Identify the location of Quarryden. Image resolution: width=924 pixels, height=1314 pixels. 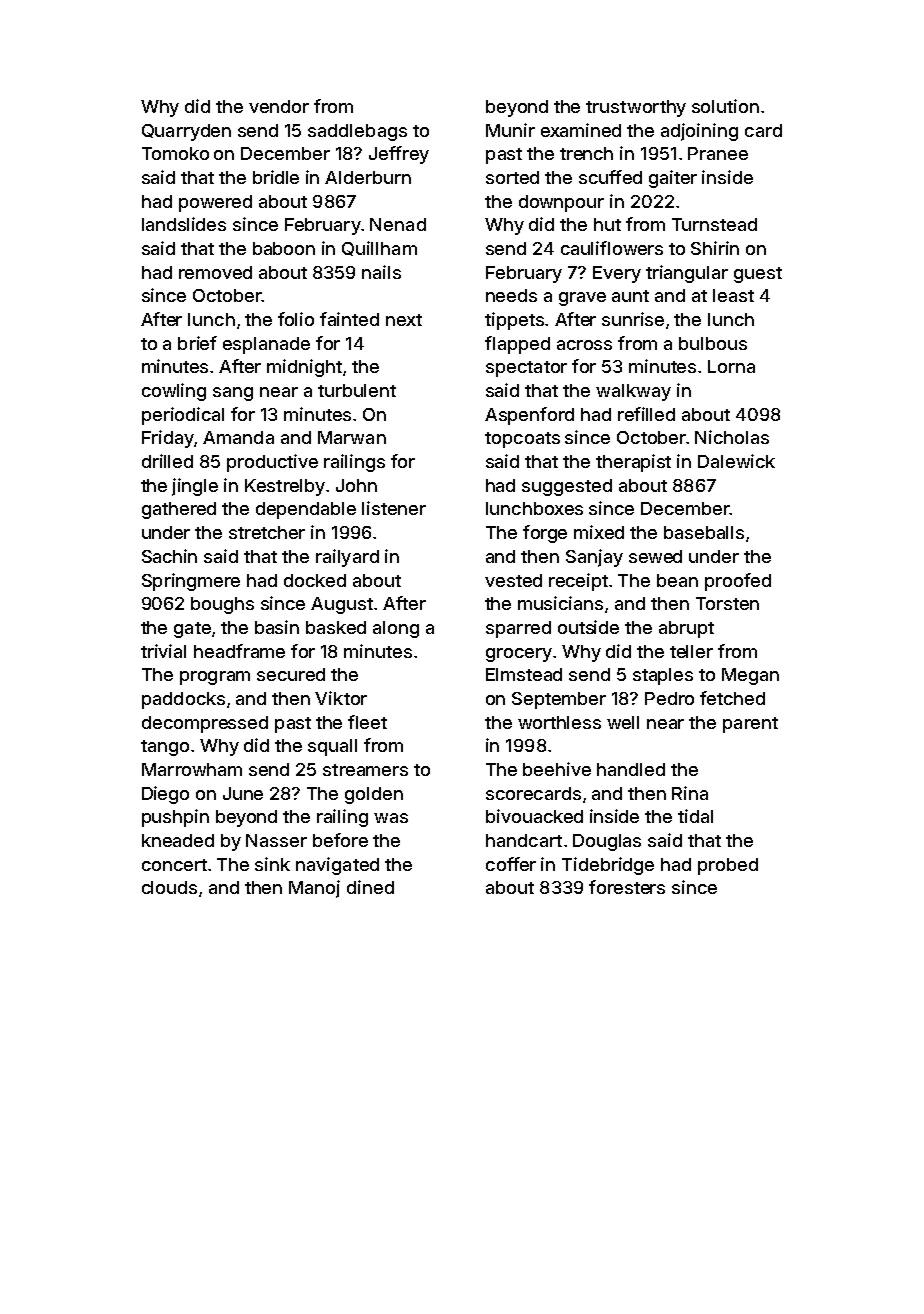
(186, 132).
